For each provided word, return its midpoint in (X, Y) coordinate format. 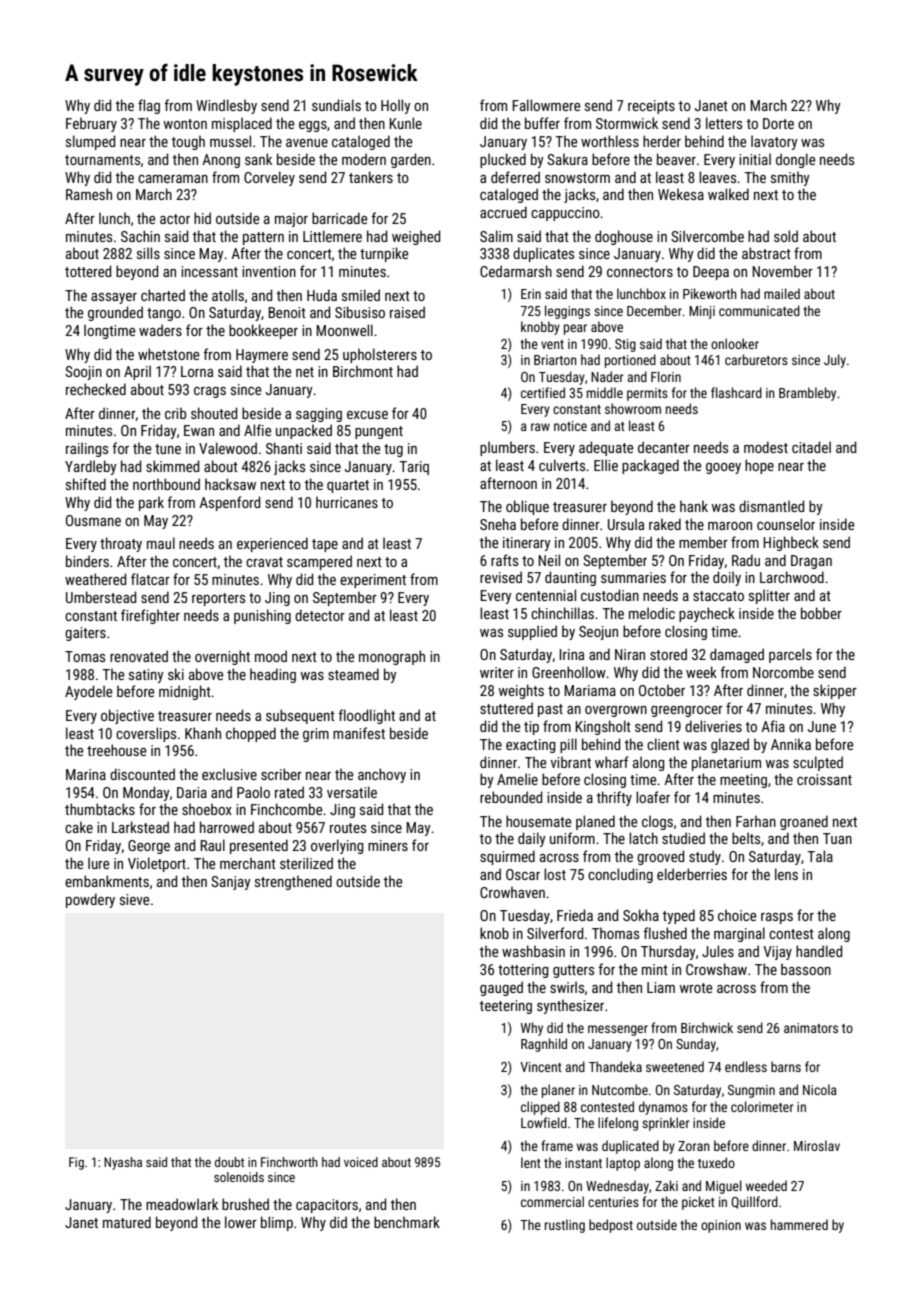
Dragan (811, 562)
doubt (229, 1162)
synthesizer (570, 1006)
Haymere (262, 356)
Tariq (414, 468)
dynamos (663, 1108)
